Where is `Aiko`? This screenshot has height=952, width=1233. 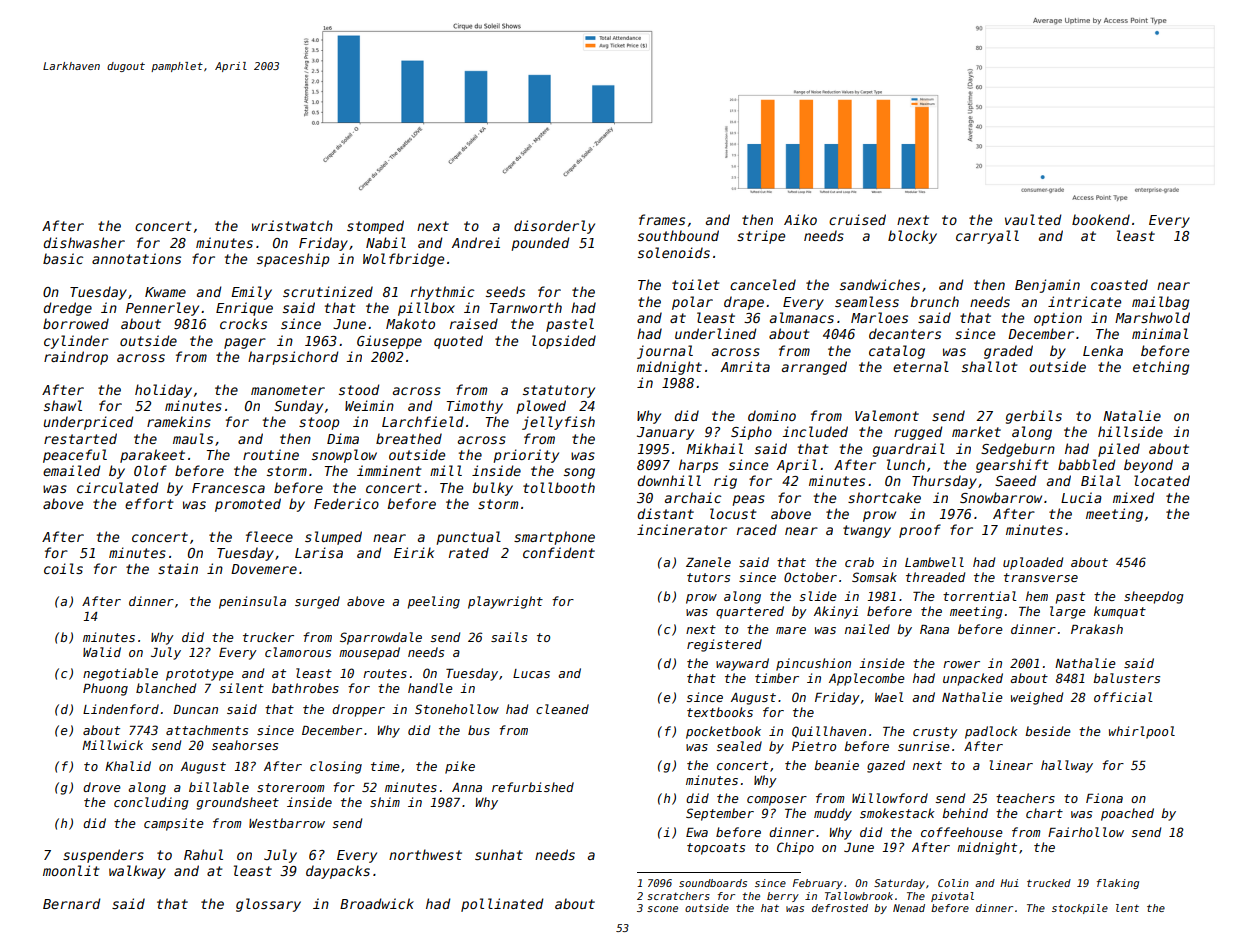
Aiko is located at coordinates (800, 219).
